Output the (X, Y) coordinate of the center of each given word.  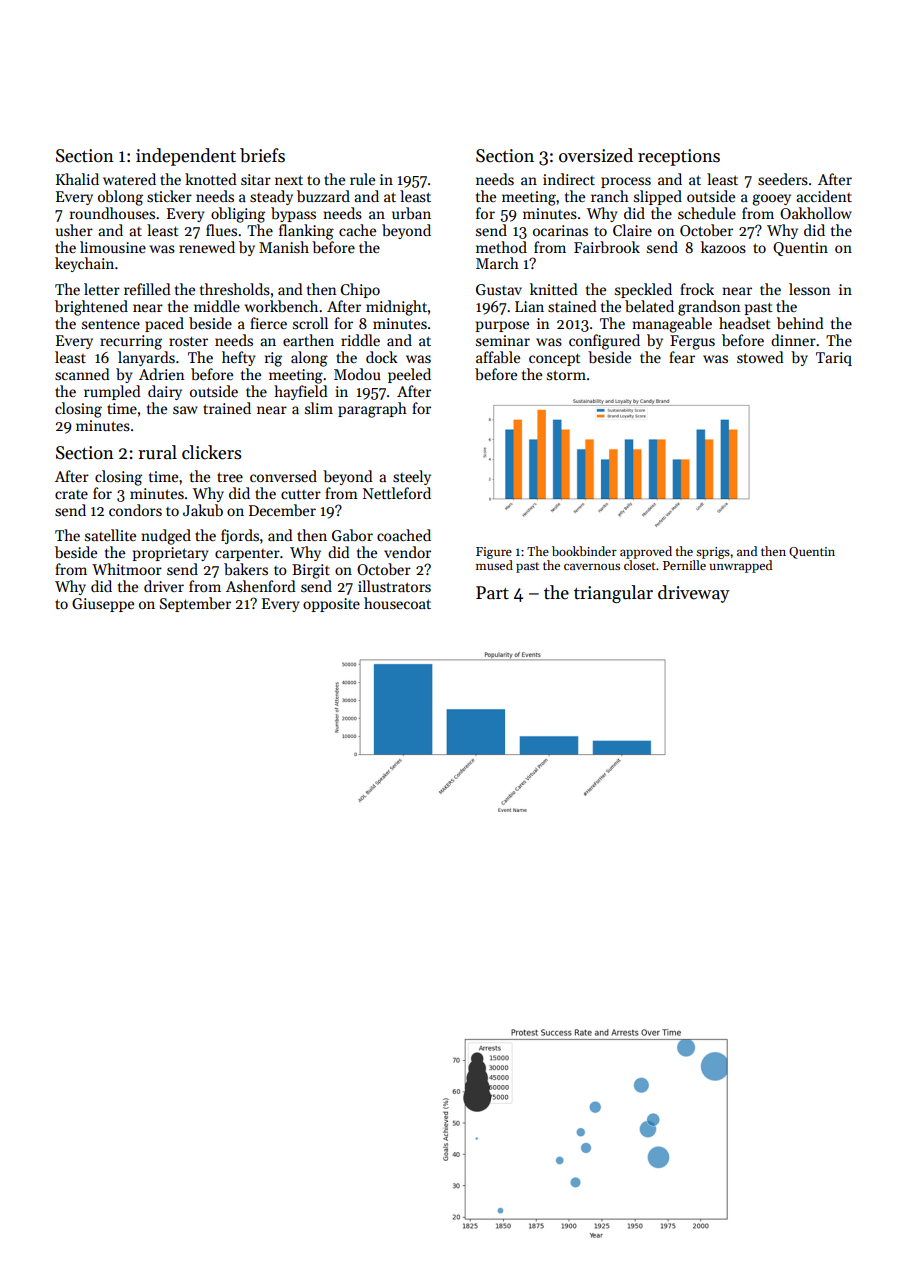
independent (186, 157)
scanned (82, 374)
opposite (331, 605)
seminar (503, 340)
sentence (111, 324)
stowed (760, 357)
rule (362, 179)
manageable (672, 325)
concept (555, 359)
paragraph (372, 410)
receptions (679, 157)
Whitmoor (127, 569)
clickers (211, 452)
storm (566, 375)
